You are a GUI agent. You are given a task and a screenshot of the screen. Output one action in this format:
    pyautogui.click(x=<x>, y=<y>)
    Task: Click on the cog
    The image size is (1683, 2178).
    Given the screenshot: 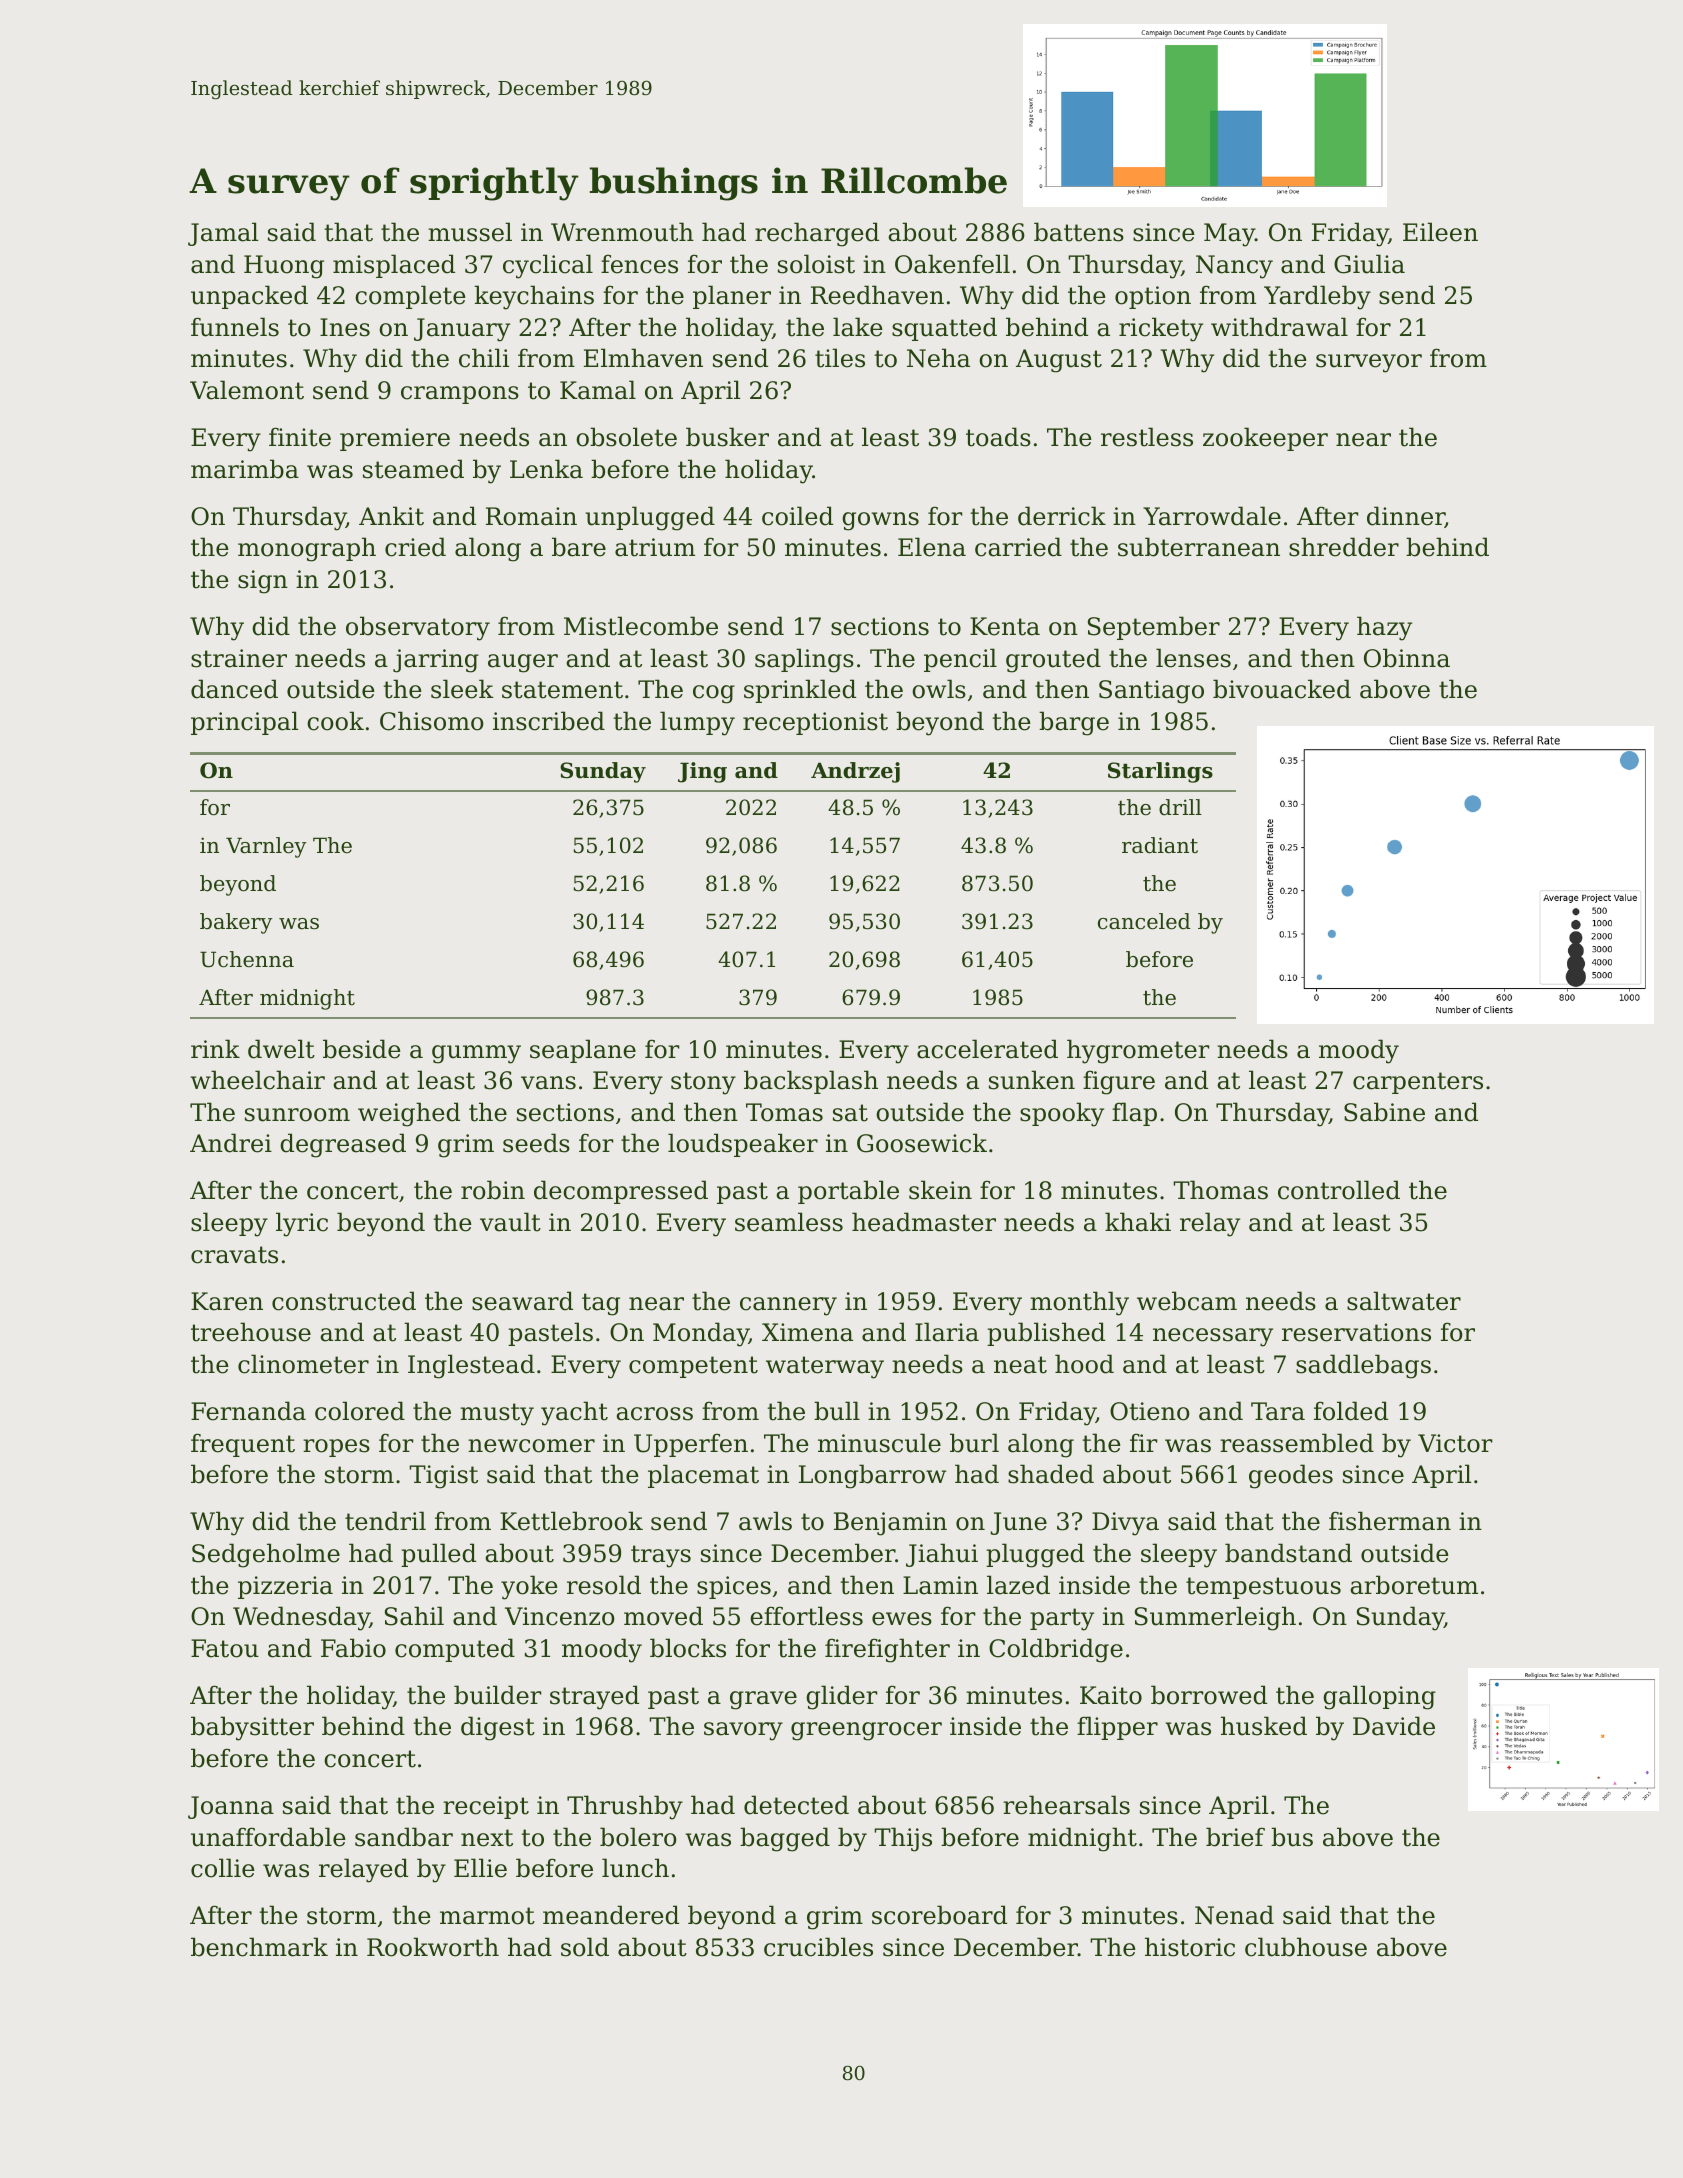 What is the action you would take?
    pyautogui.click(x=714, y=694)
